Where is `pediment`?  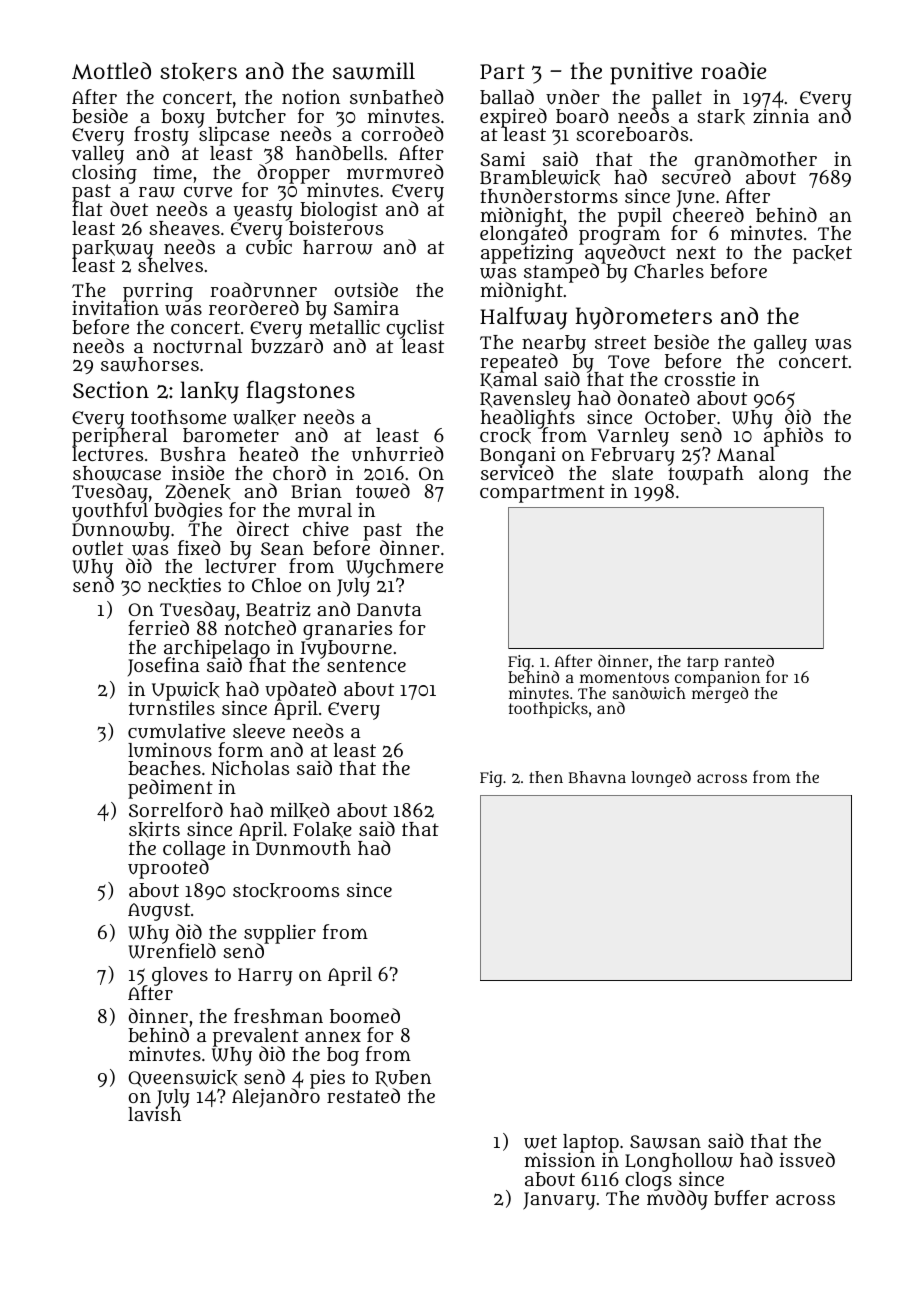
pediment is located at coordinates (170, 789).
